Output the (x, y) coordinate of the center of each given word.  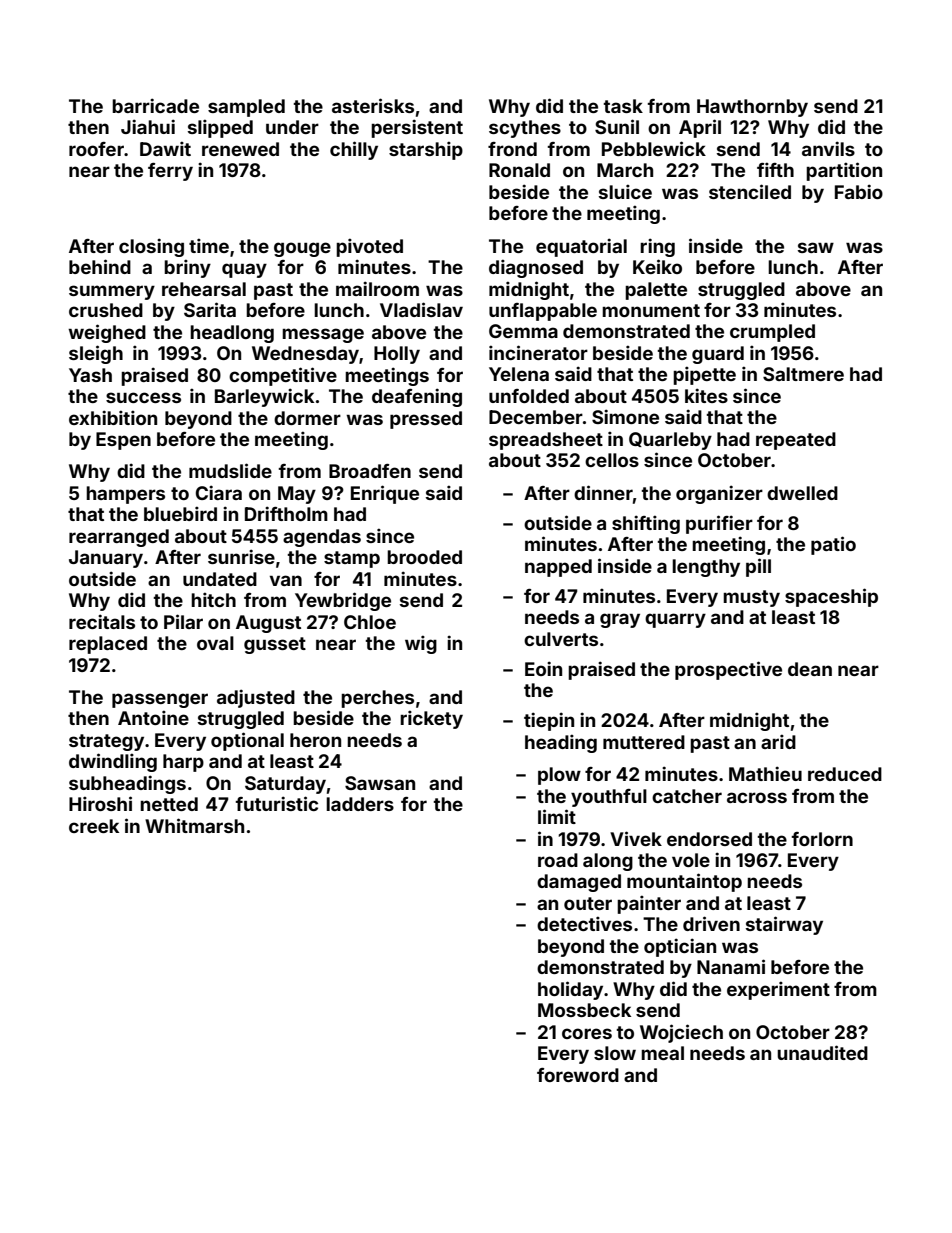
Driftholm (286, 513)
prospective (728, 670)
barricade (155, 105)
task (623, 106)
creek (94, 826)
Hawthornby (752, 108)
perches (377, 699)
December (536, 417)
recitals (102, 621)
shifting (646, 524)
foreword (578, 1075)
